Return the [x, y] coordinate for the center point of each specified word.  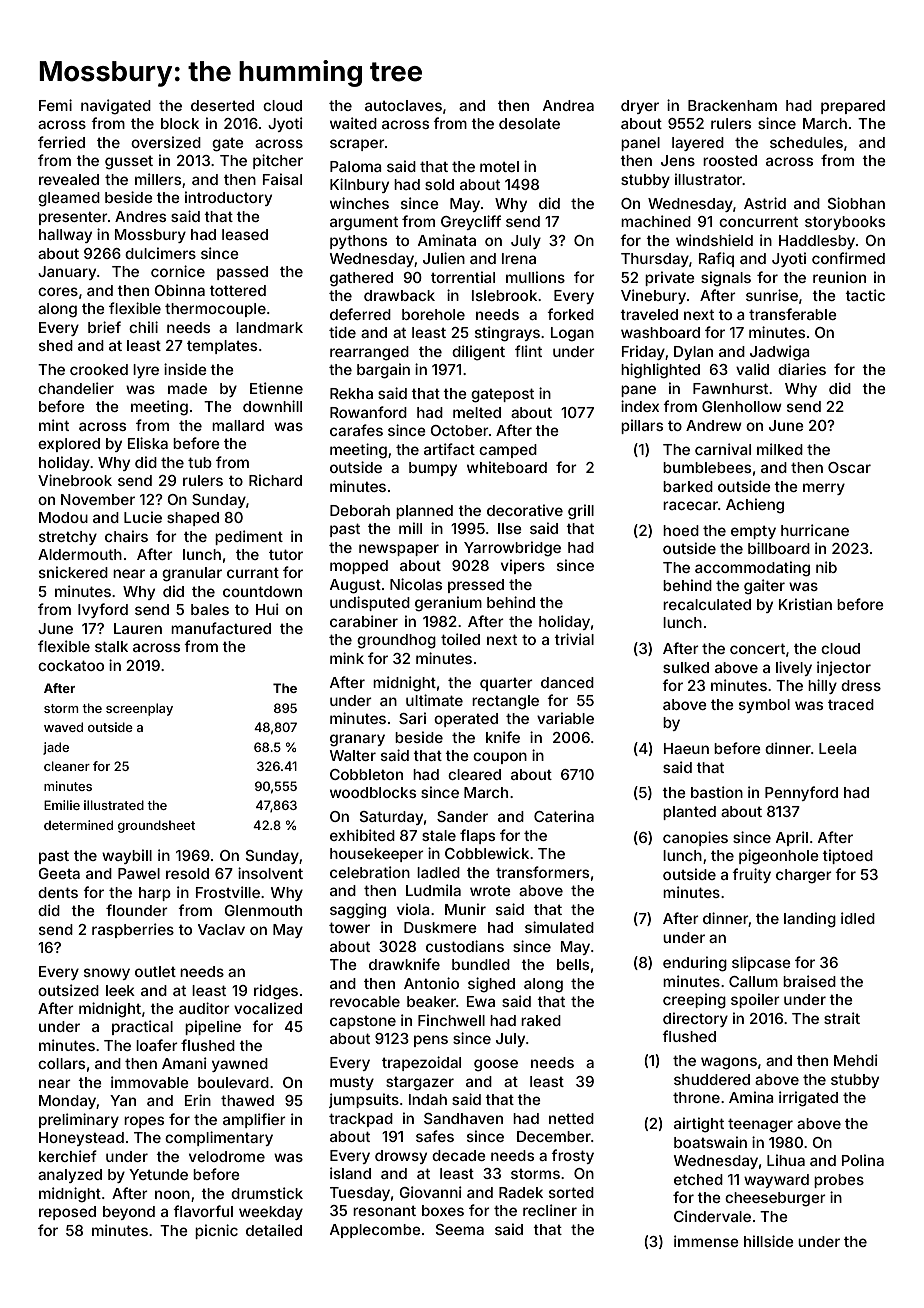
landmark [269, 327]
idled [858, 918]
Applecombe [375, 1231]
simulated [559, 927]
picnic [216, 1231]
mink [347, 658]
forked [570, 314]
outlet [155, 971]
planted [689, 813]
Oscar [849, 467]
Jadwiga [780, 353]
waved [63, 727]
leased [245, 234]
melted [477, 412]
